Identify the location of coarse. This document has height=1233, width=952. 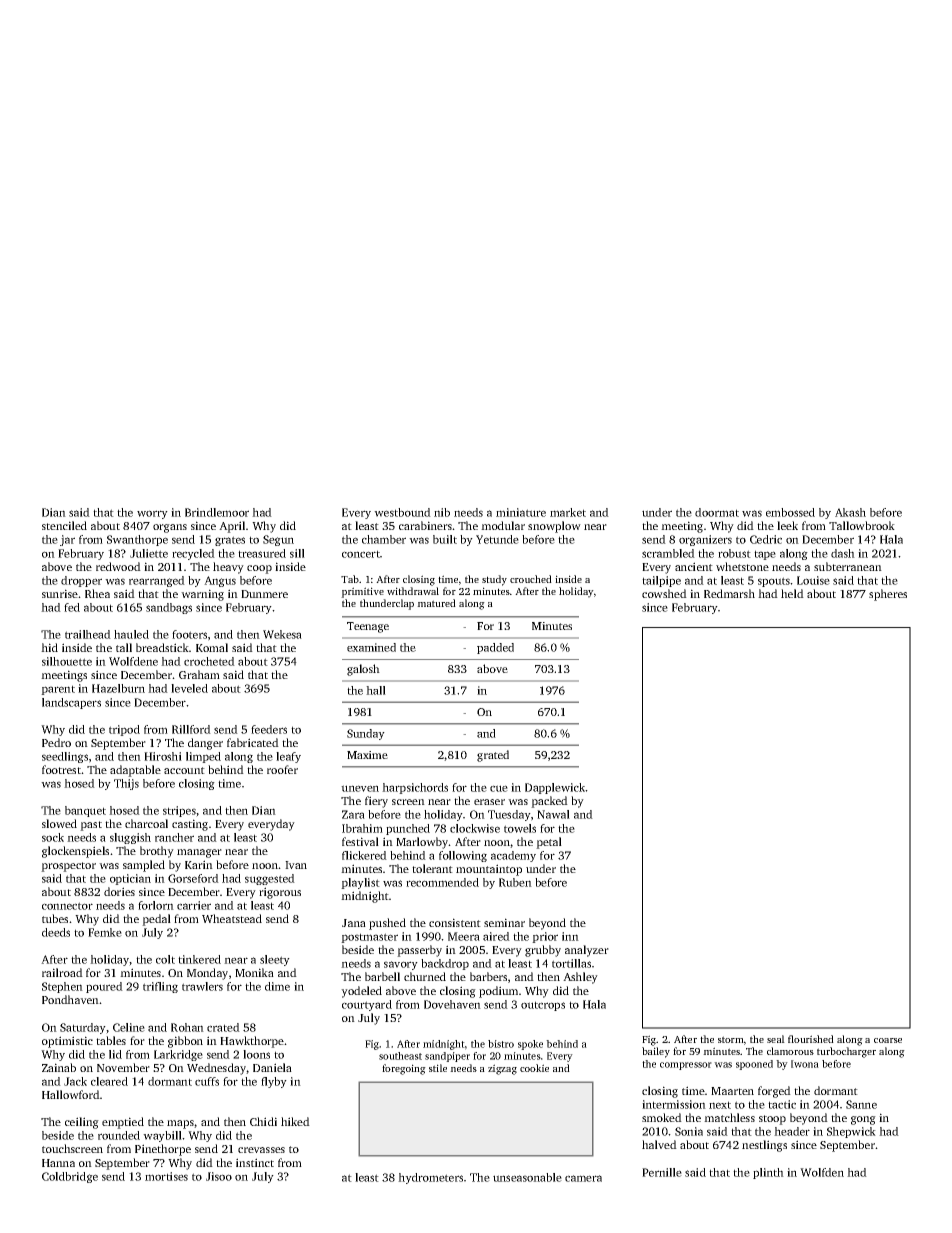
(888, 1040).
